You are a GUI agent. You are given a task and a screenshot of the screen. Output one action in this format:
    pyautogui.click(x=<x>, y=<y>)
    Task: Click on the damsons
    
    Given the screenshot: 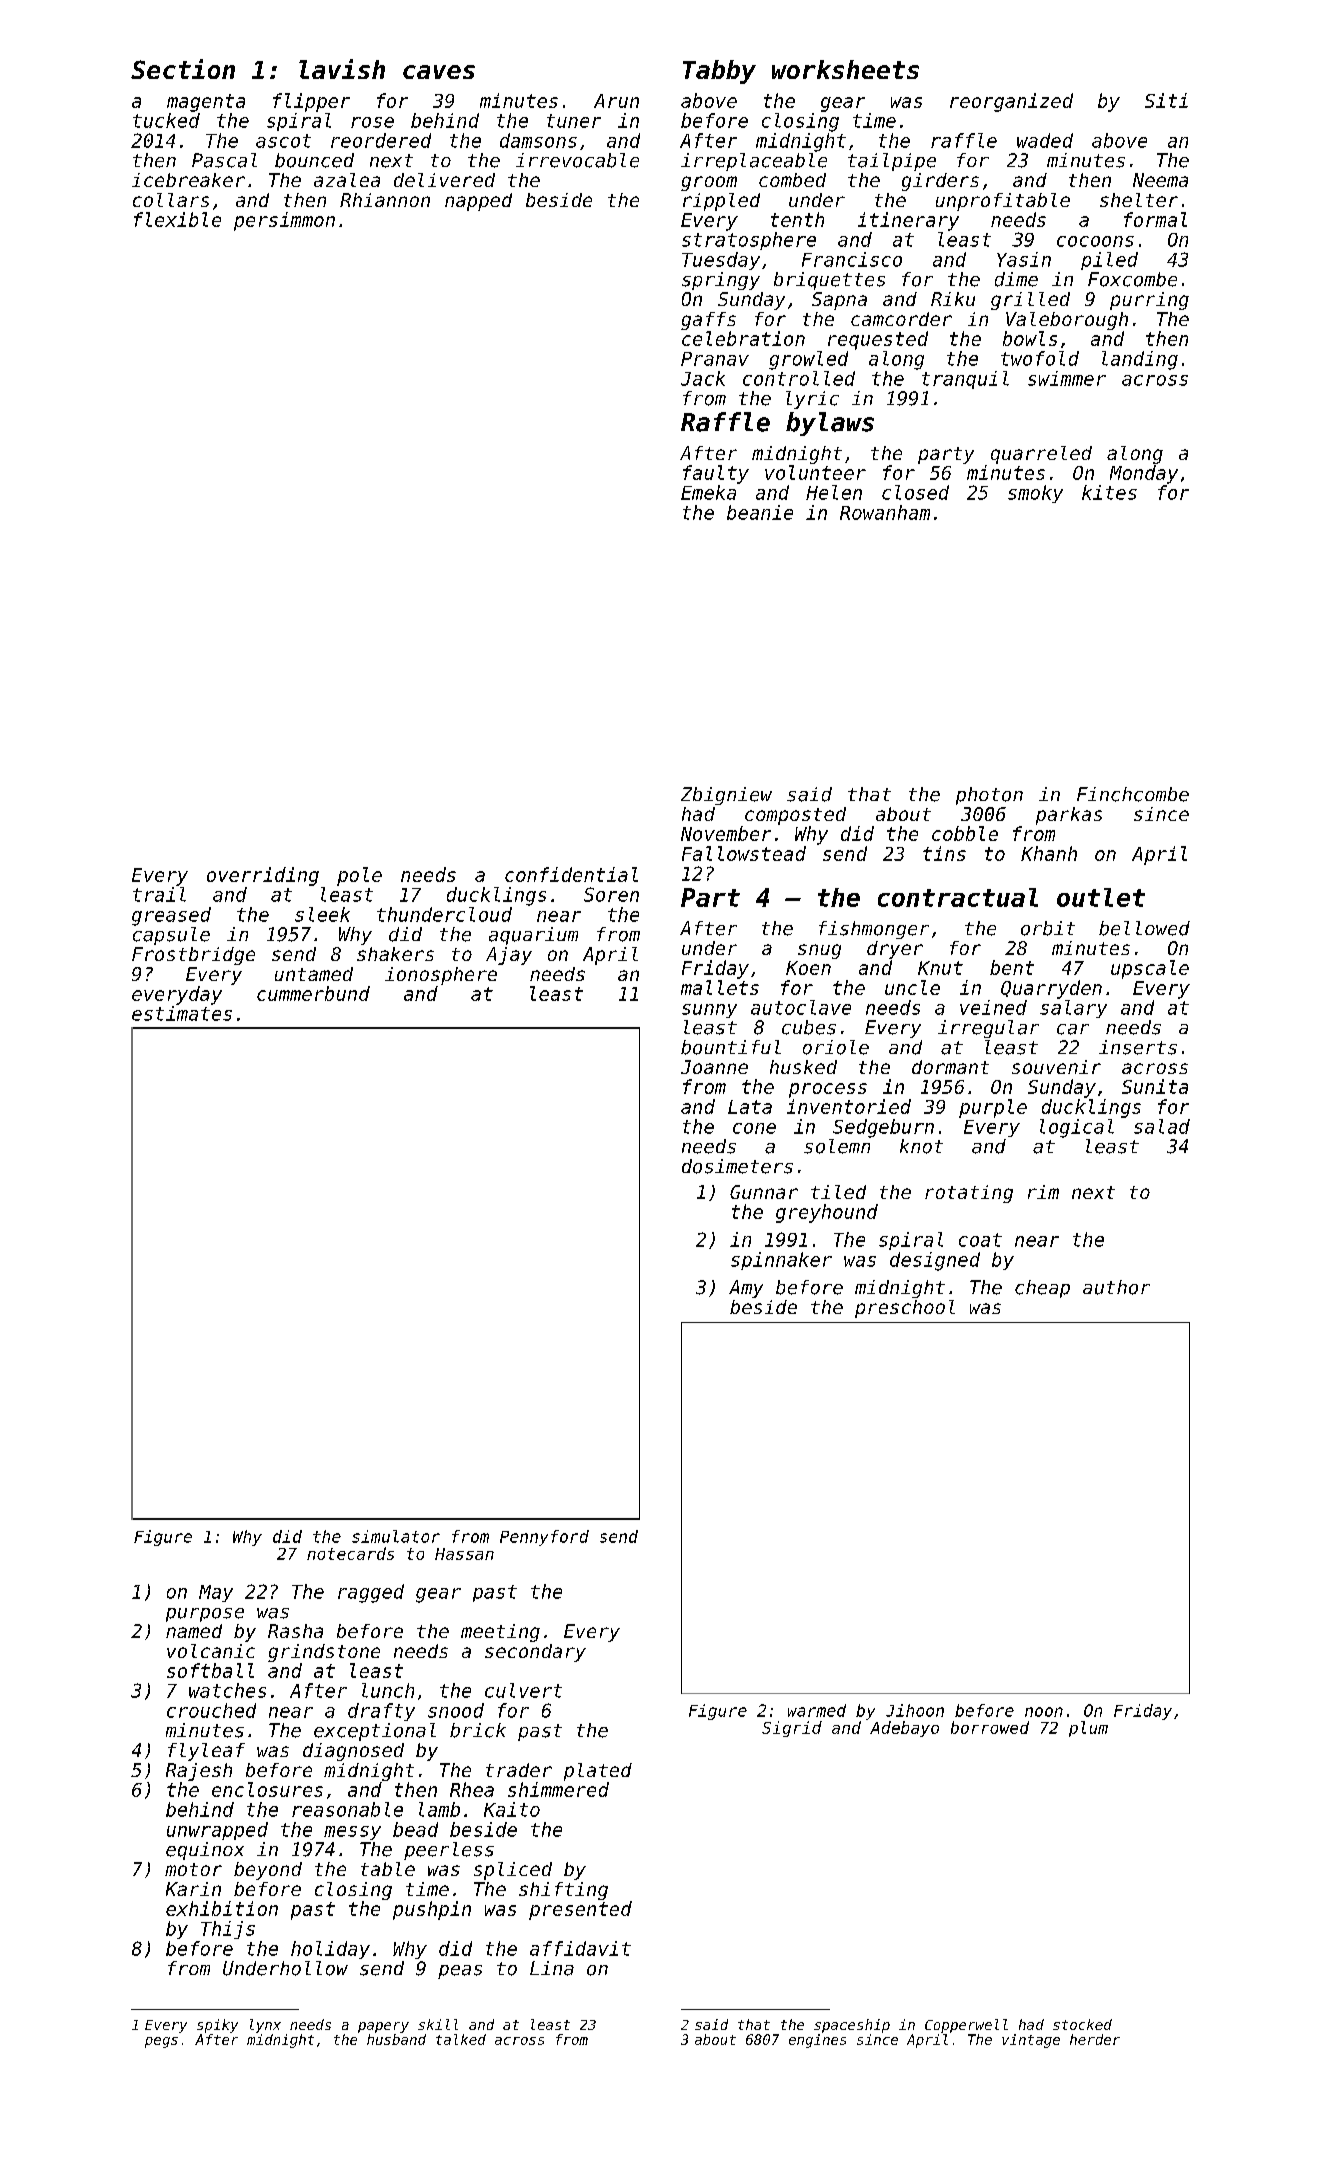 What is the action you would take?
    pyautogui.click(x=538, y=140)
